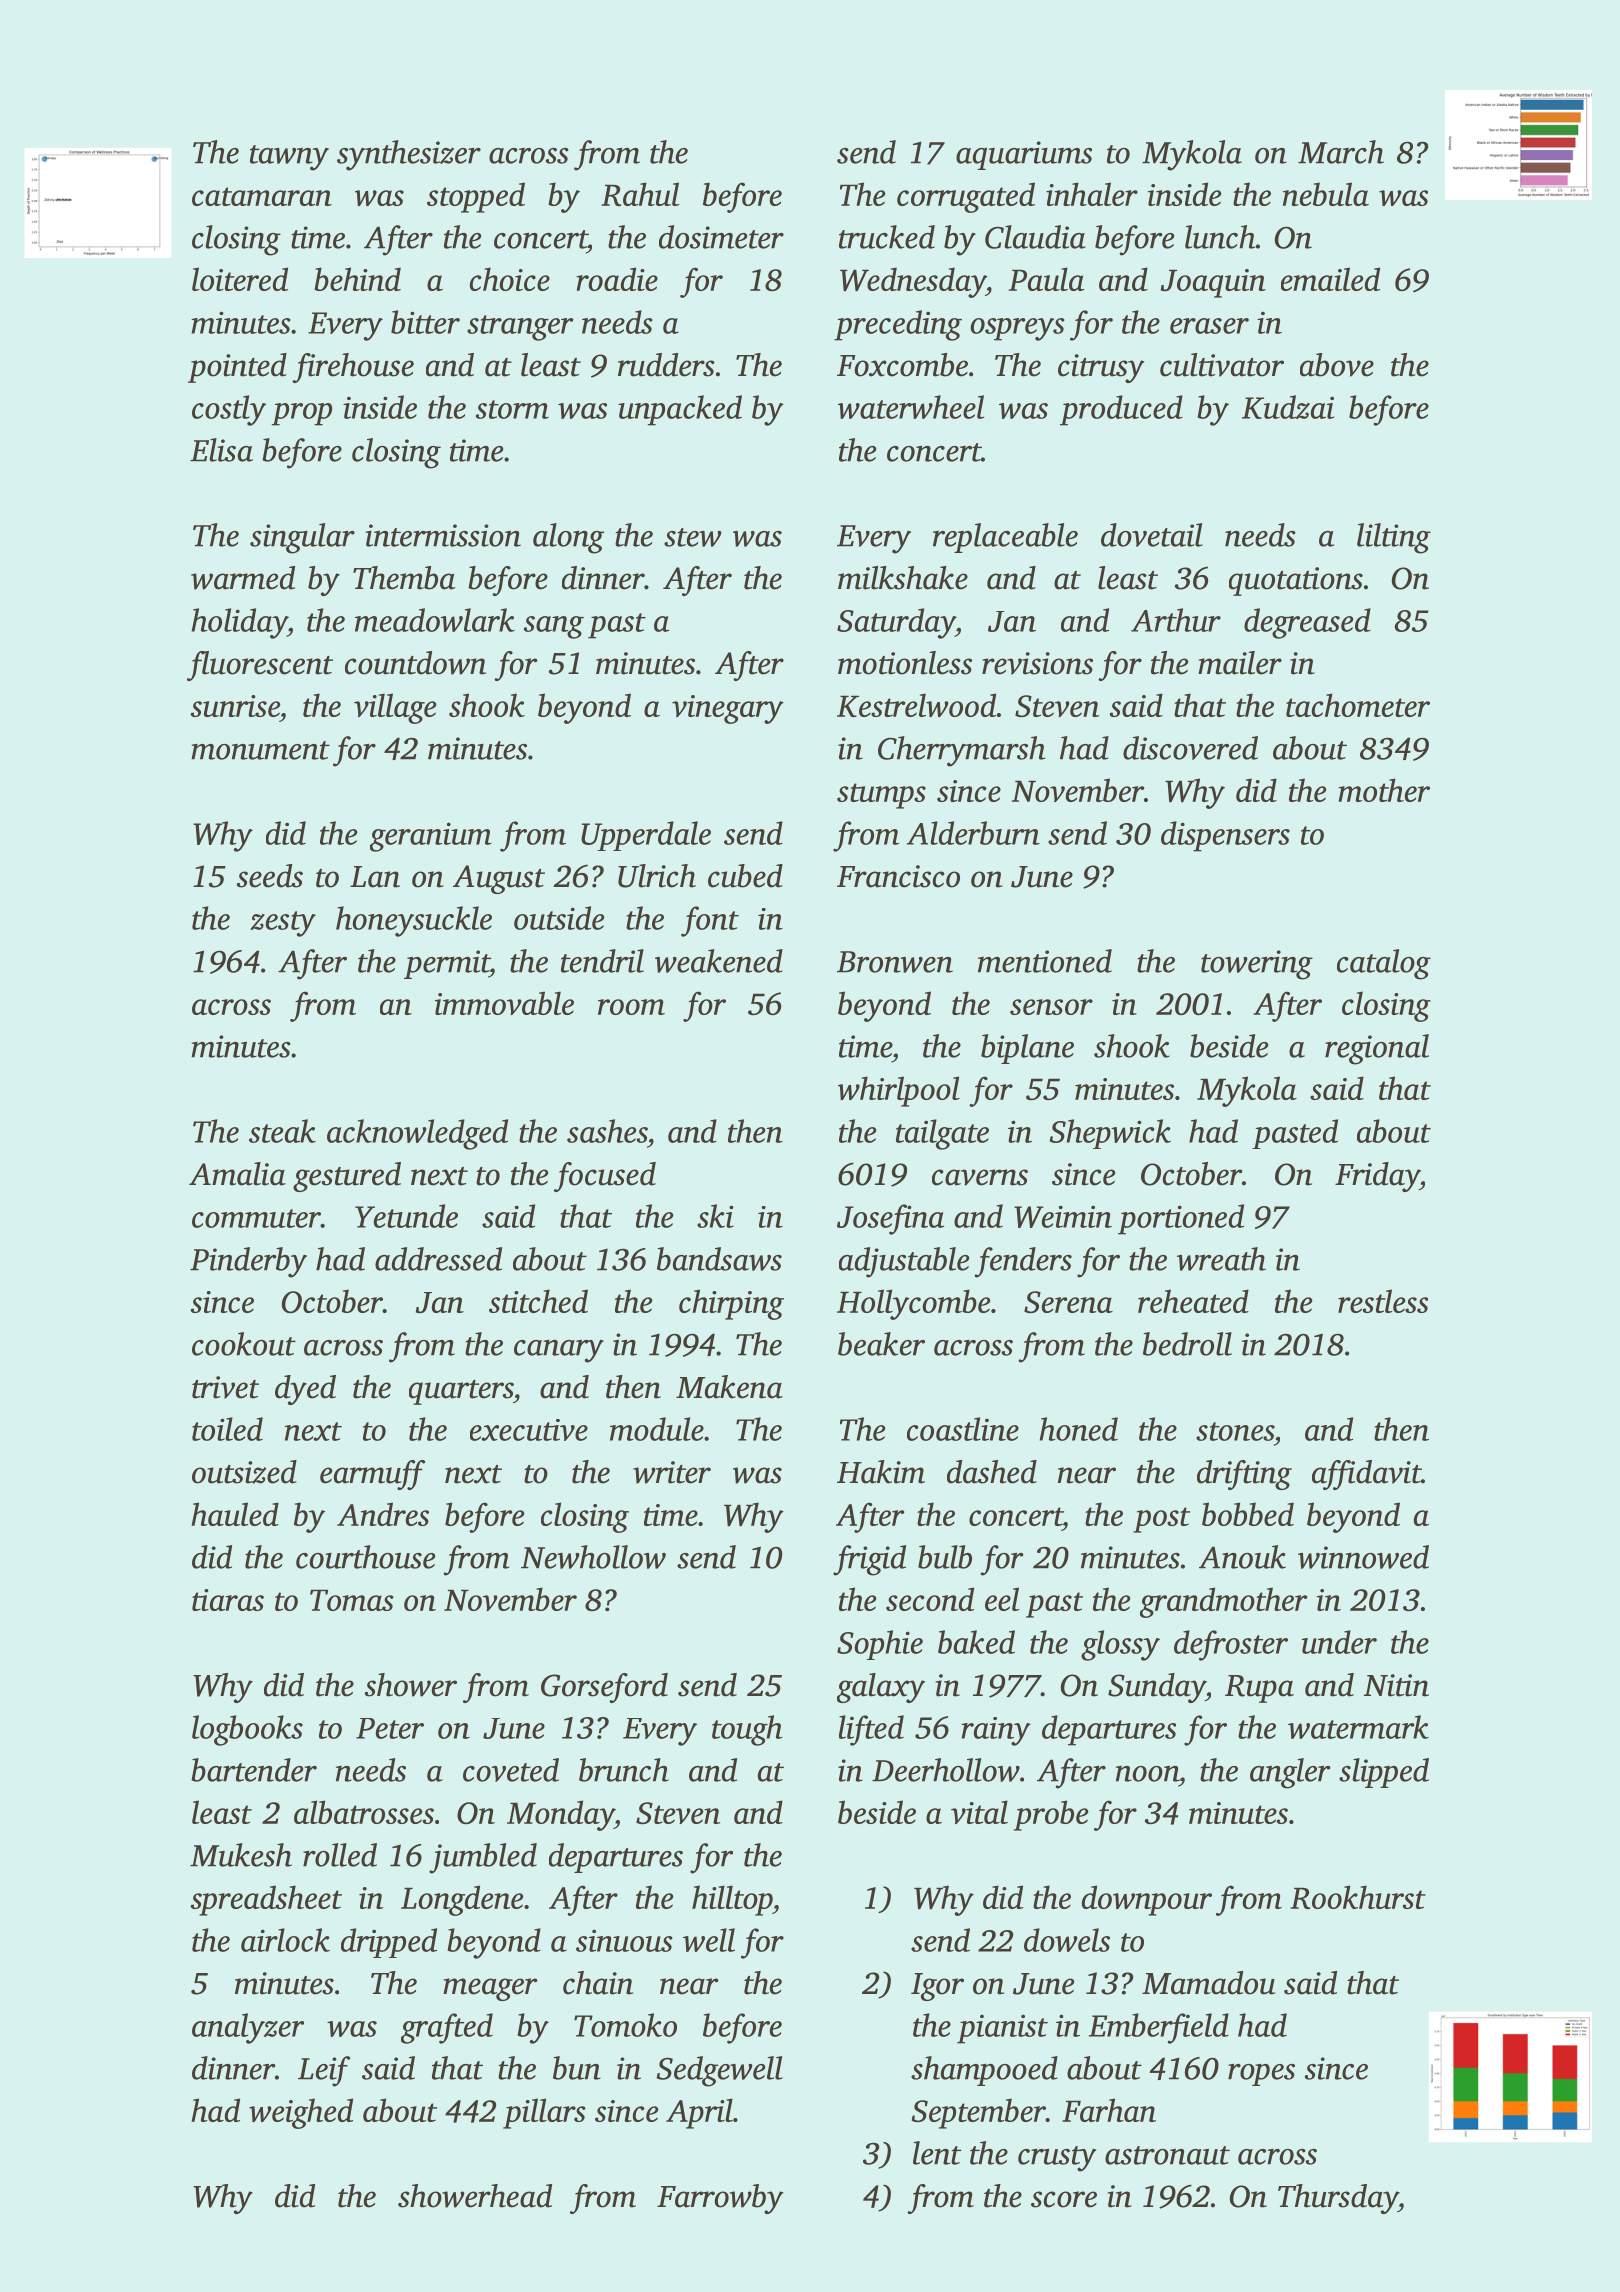 This image has height=2292, width=1620. I want to click on Shepwick, so click(1110, 1134).
